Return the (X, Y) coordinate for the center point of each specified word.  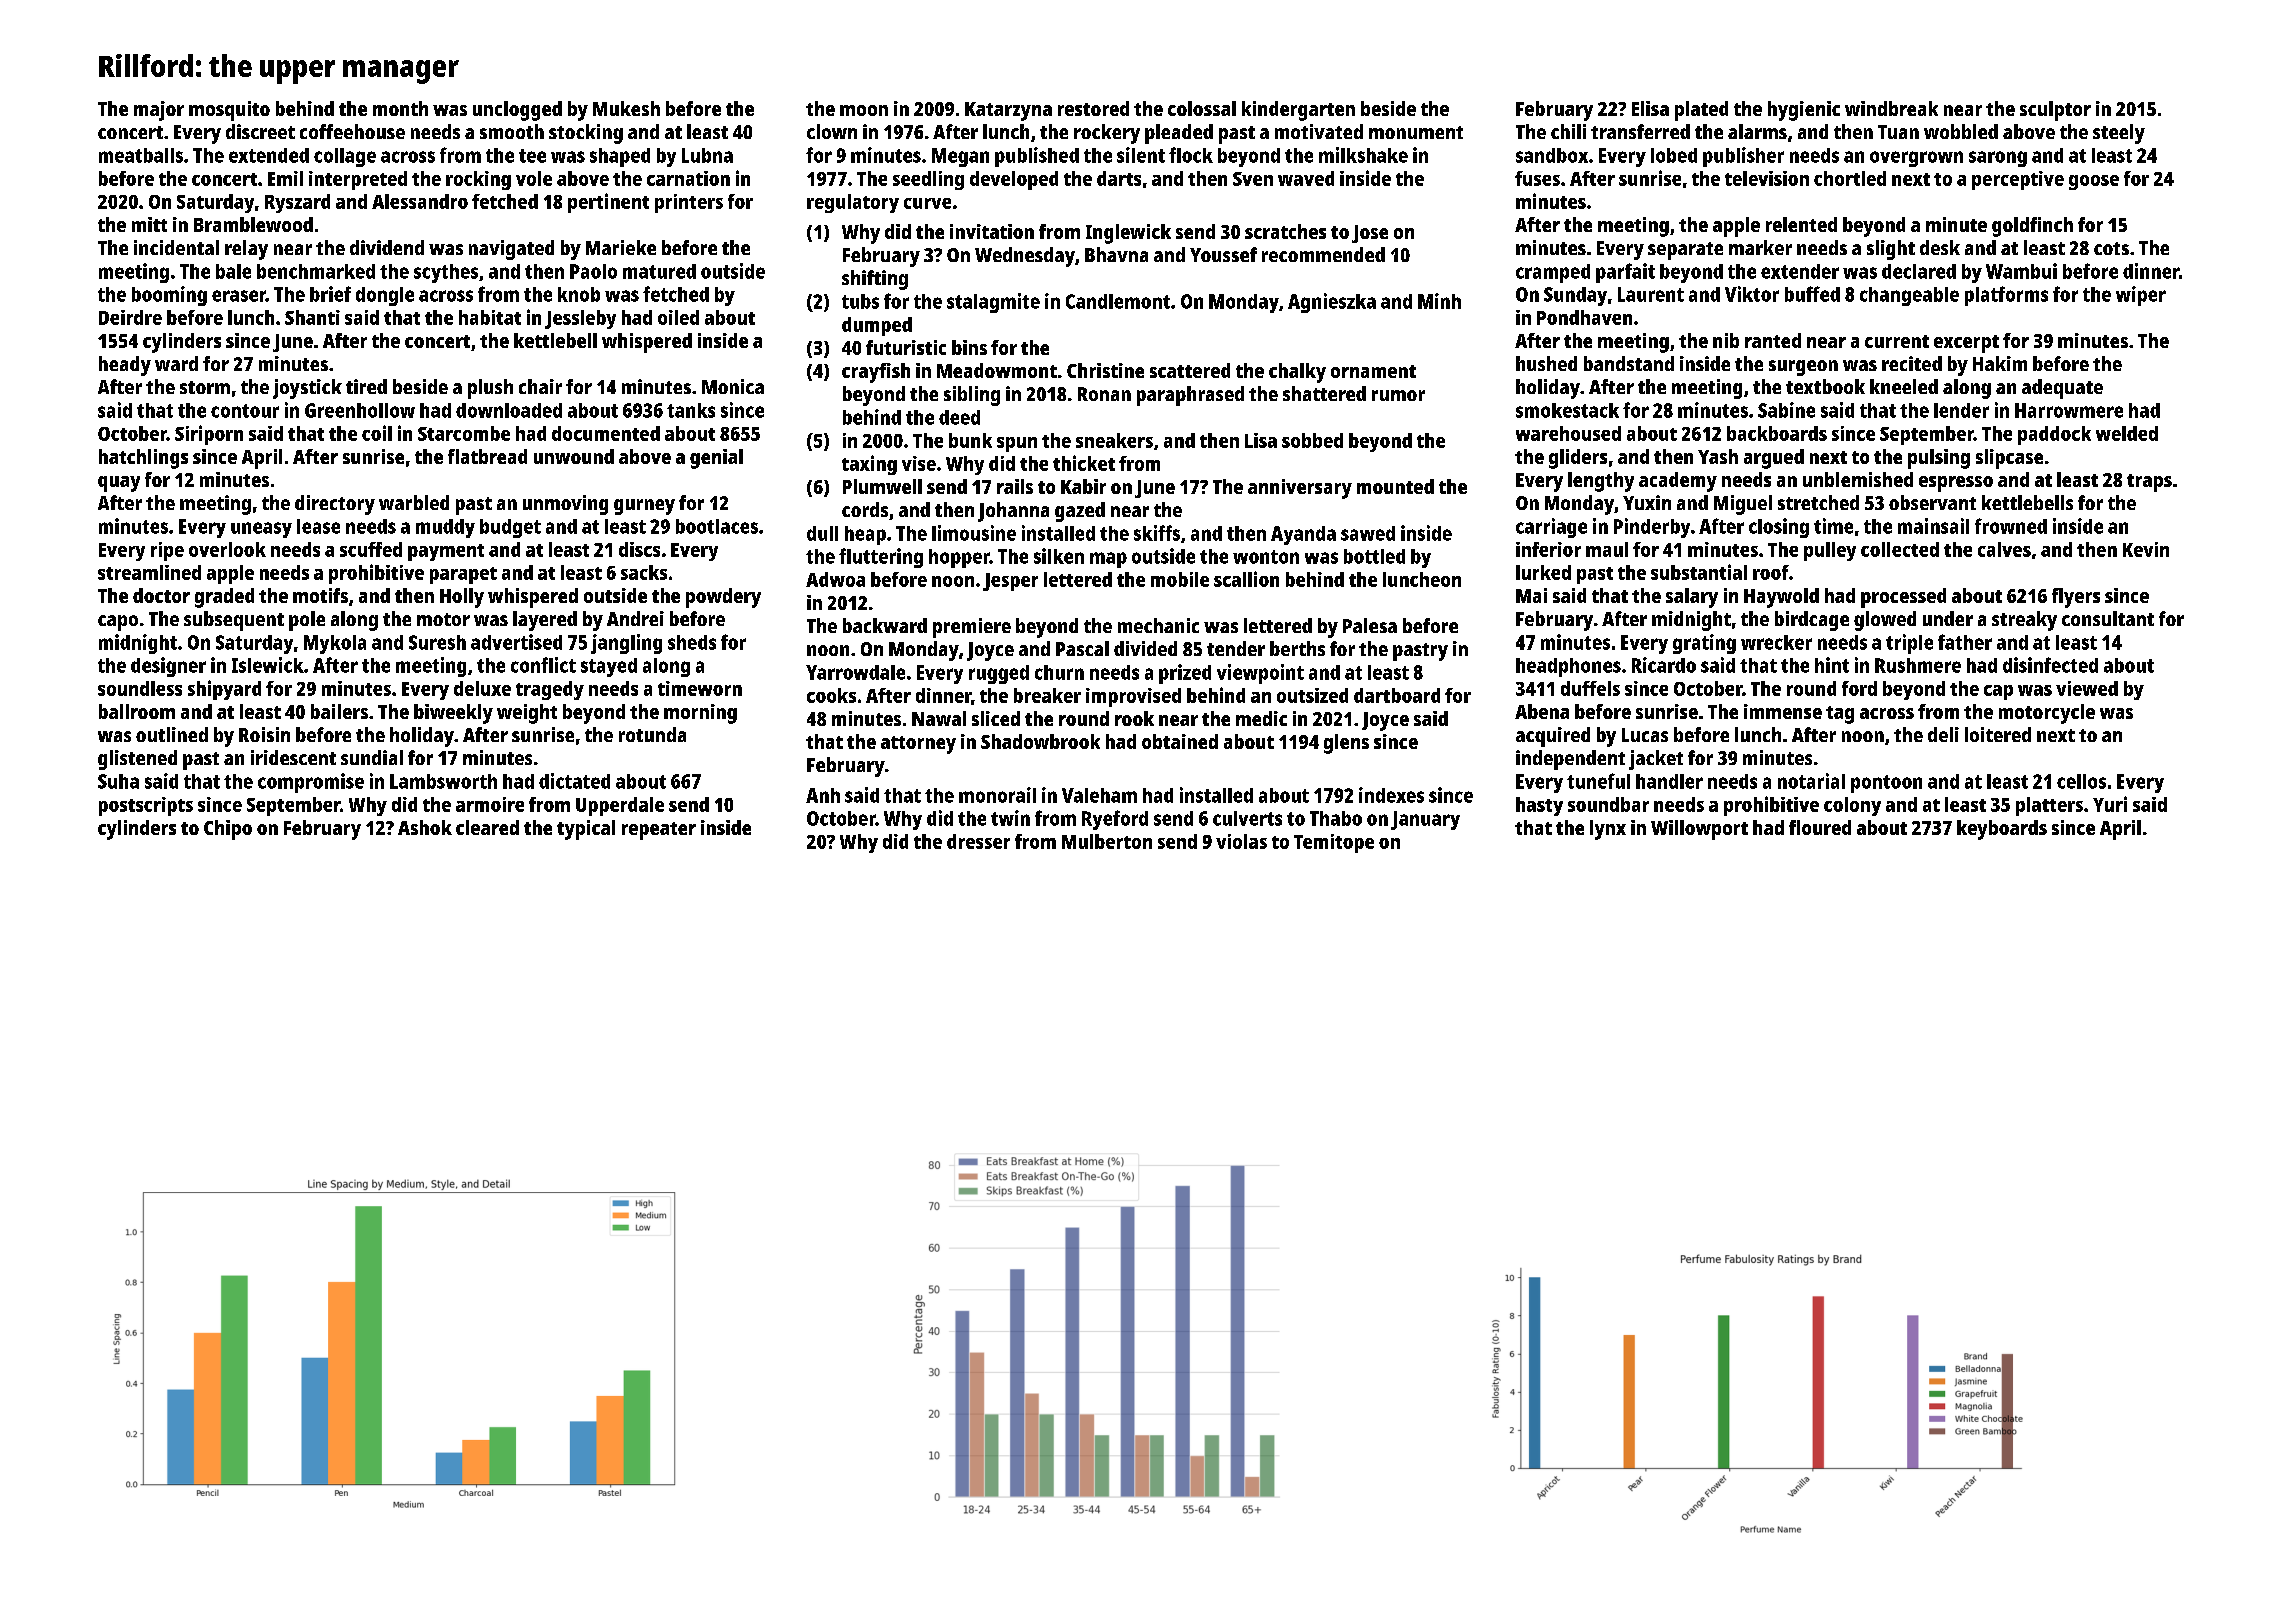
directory (335, 505)
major (159, 111)
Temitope (1334, 843)
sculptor (2055, 111)
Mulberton (1107, 841)
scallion (1246, 579)
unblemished (1858, 479)
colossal (1202, 108)
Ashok (425, 827)
